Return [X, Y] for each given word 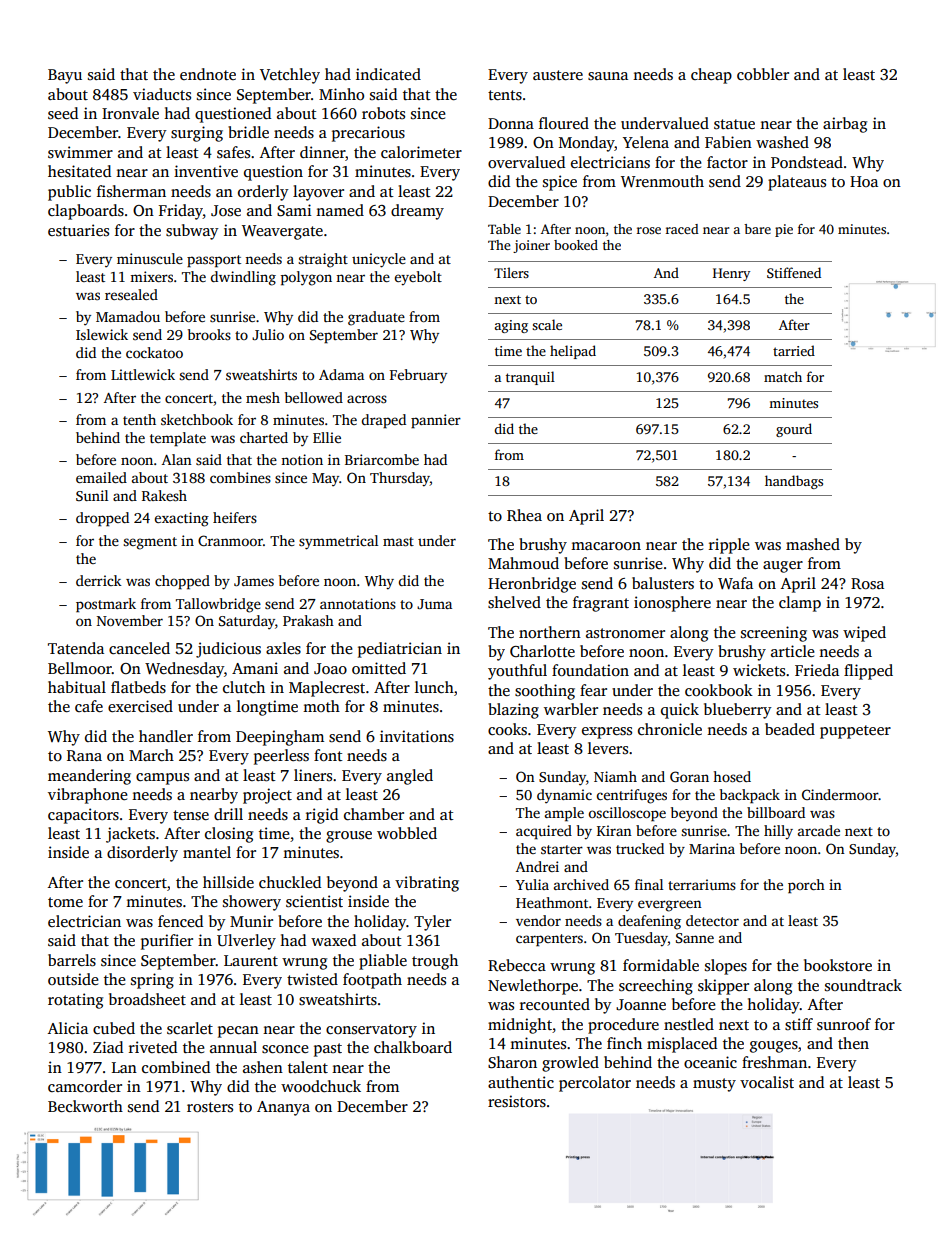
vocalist [767, 1082]
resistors [517, 1101]
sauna [608, 76]
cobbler [763, 74]
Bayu [65, 76]
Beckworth [85, 1106]
